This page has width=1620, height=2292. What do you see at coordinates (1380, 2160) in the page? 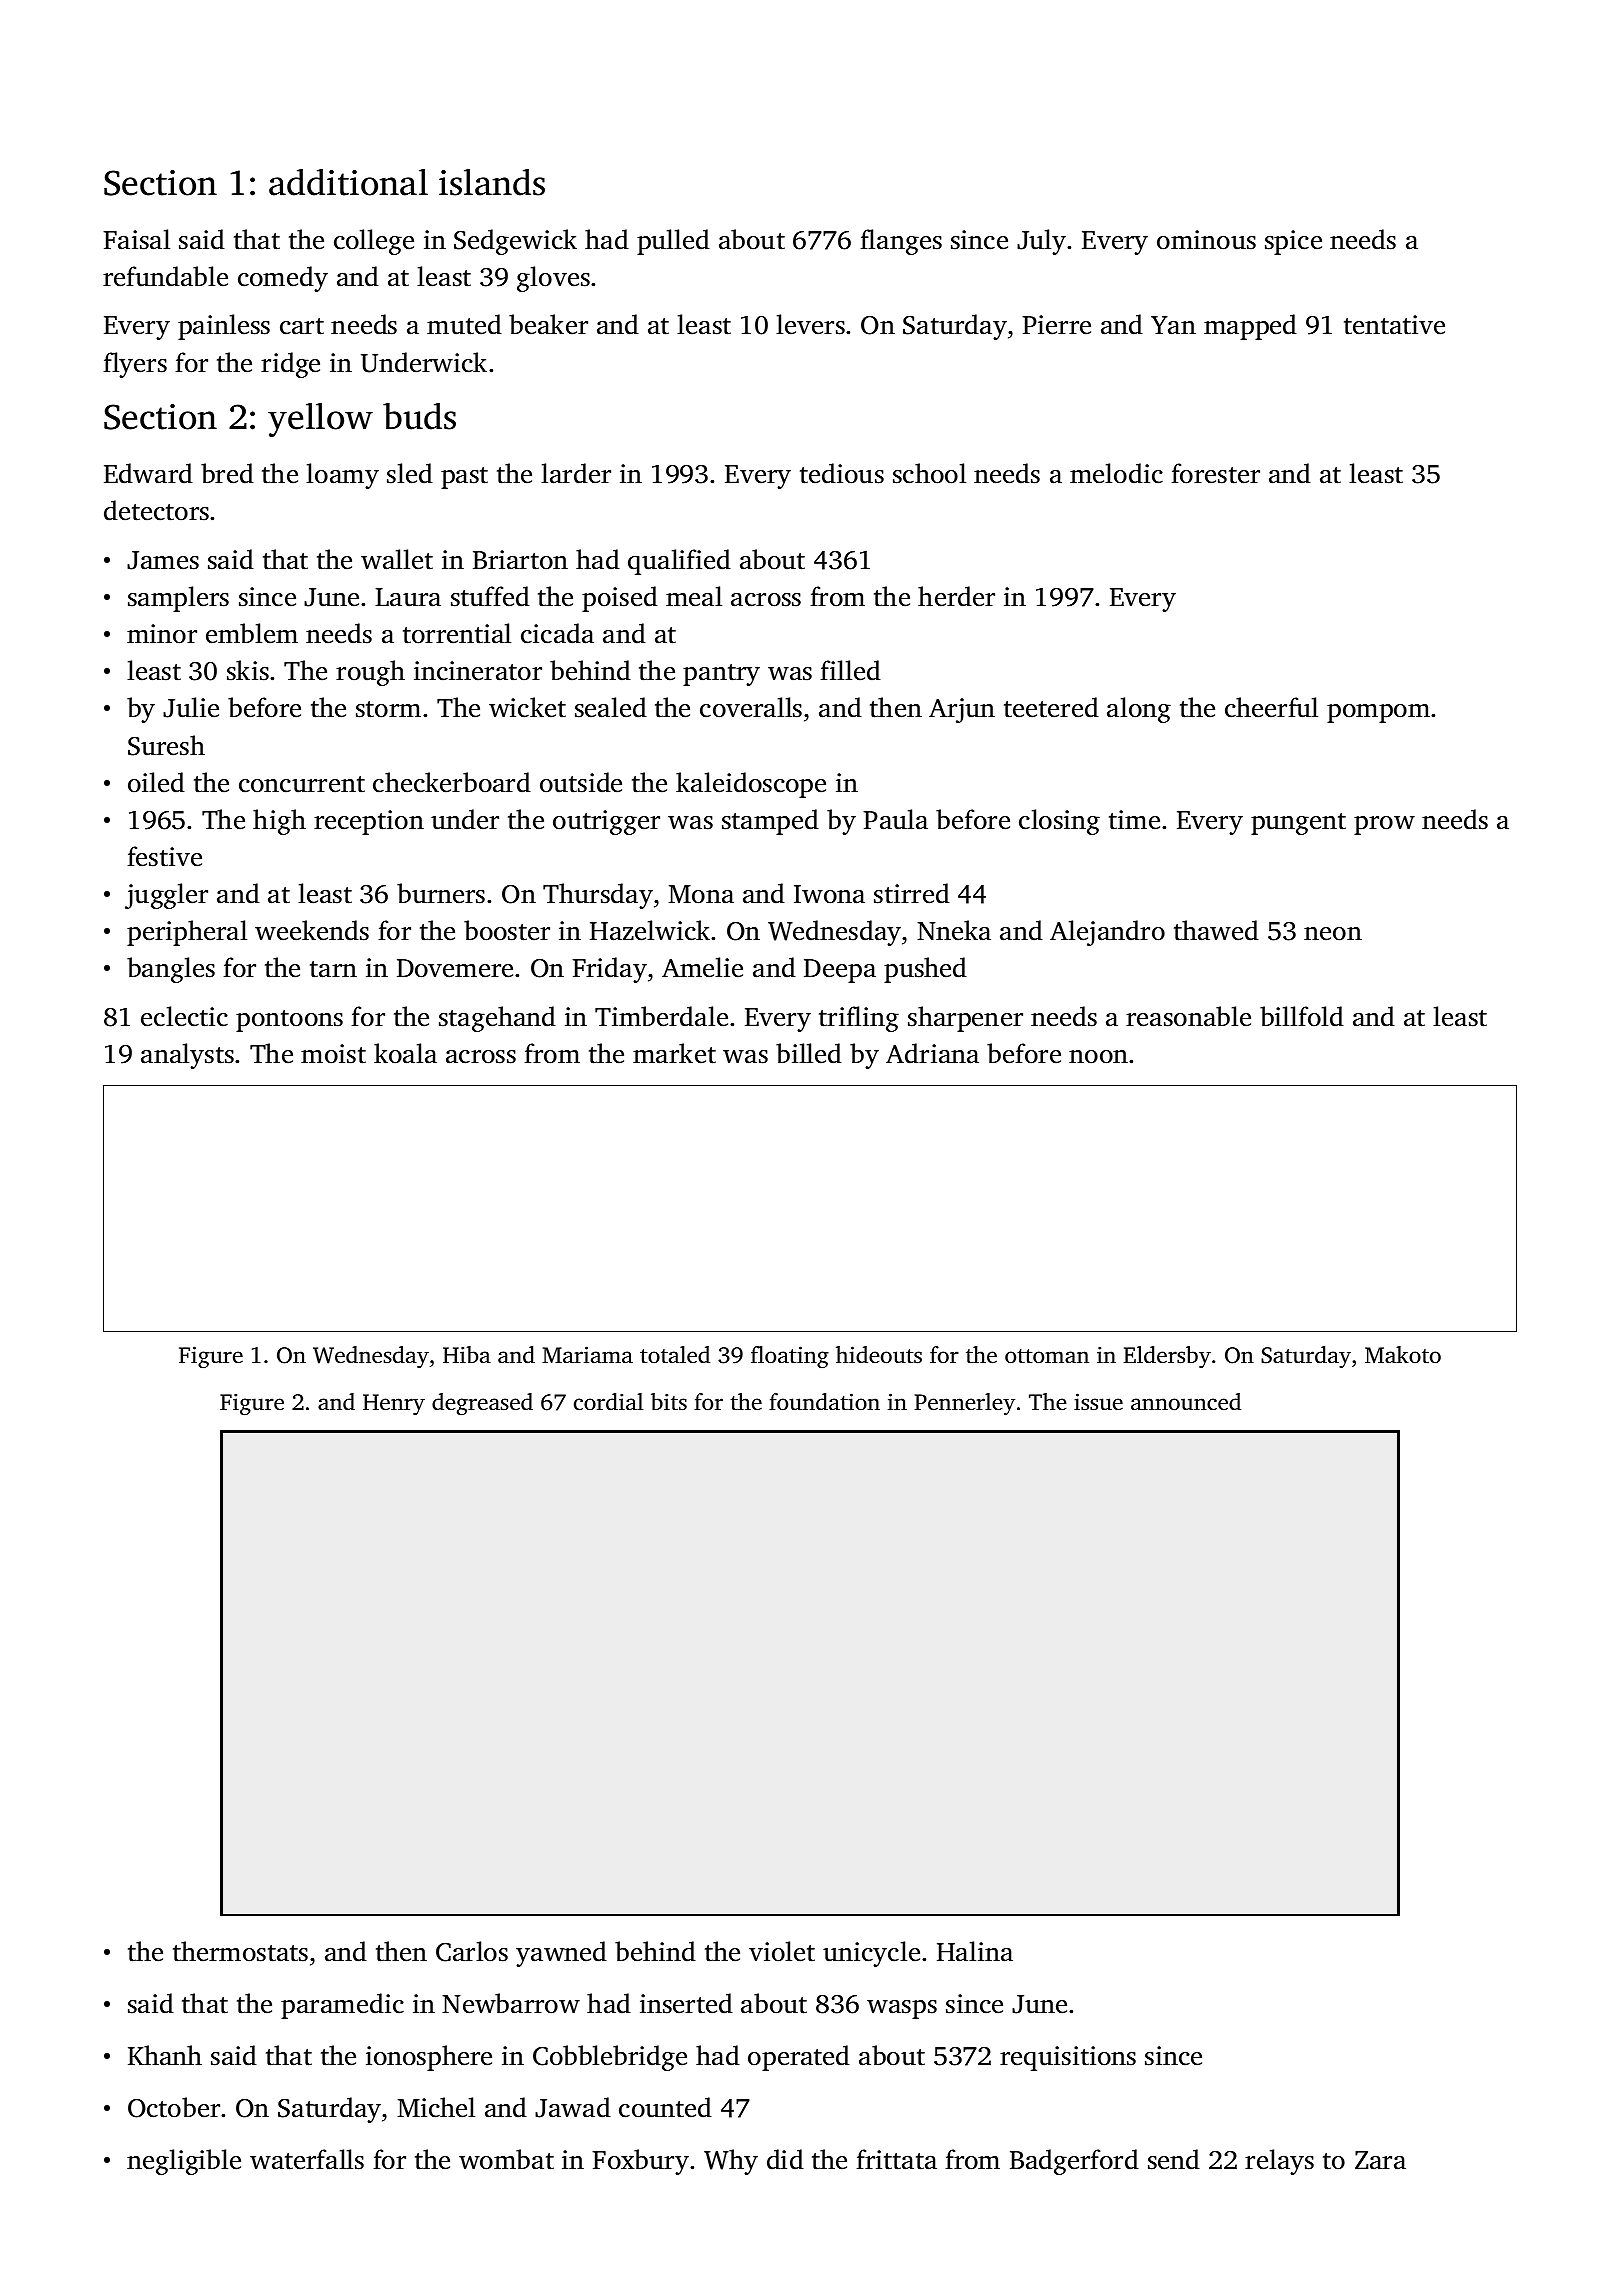
I see `Zara` at bounding box center [1380, 2160].
